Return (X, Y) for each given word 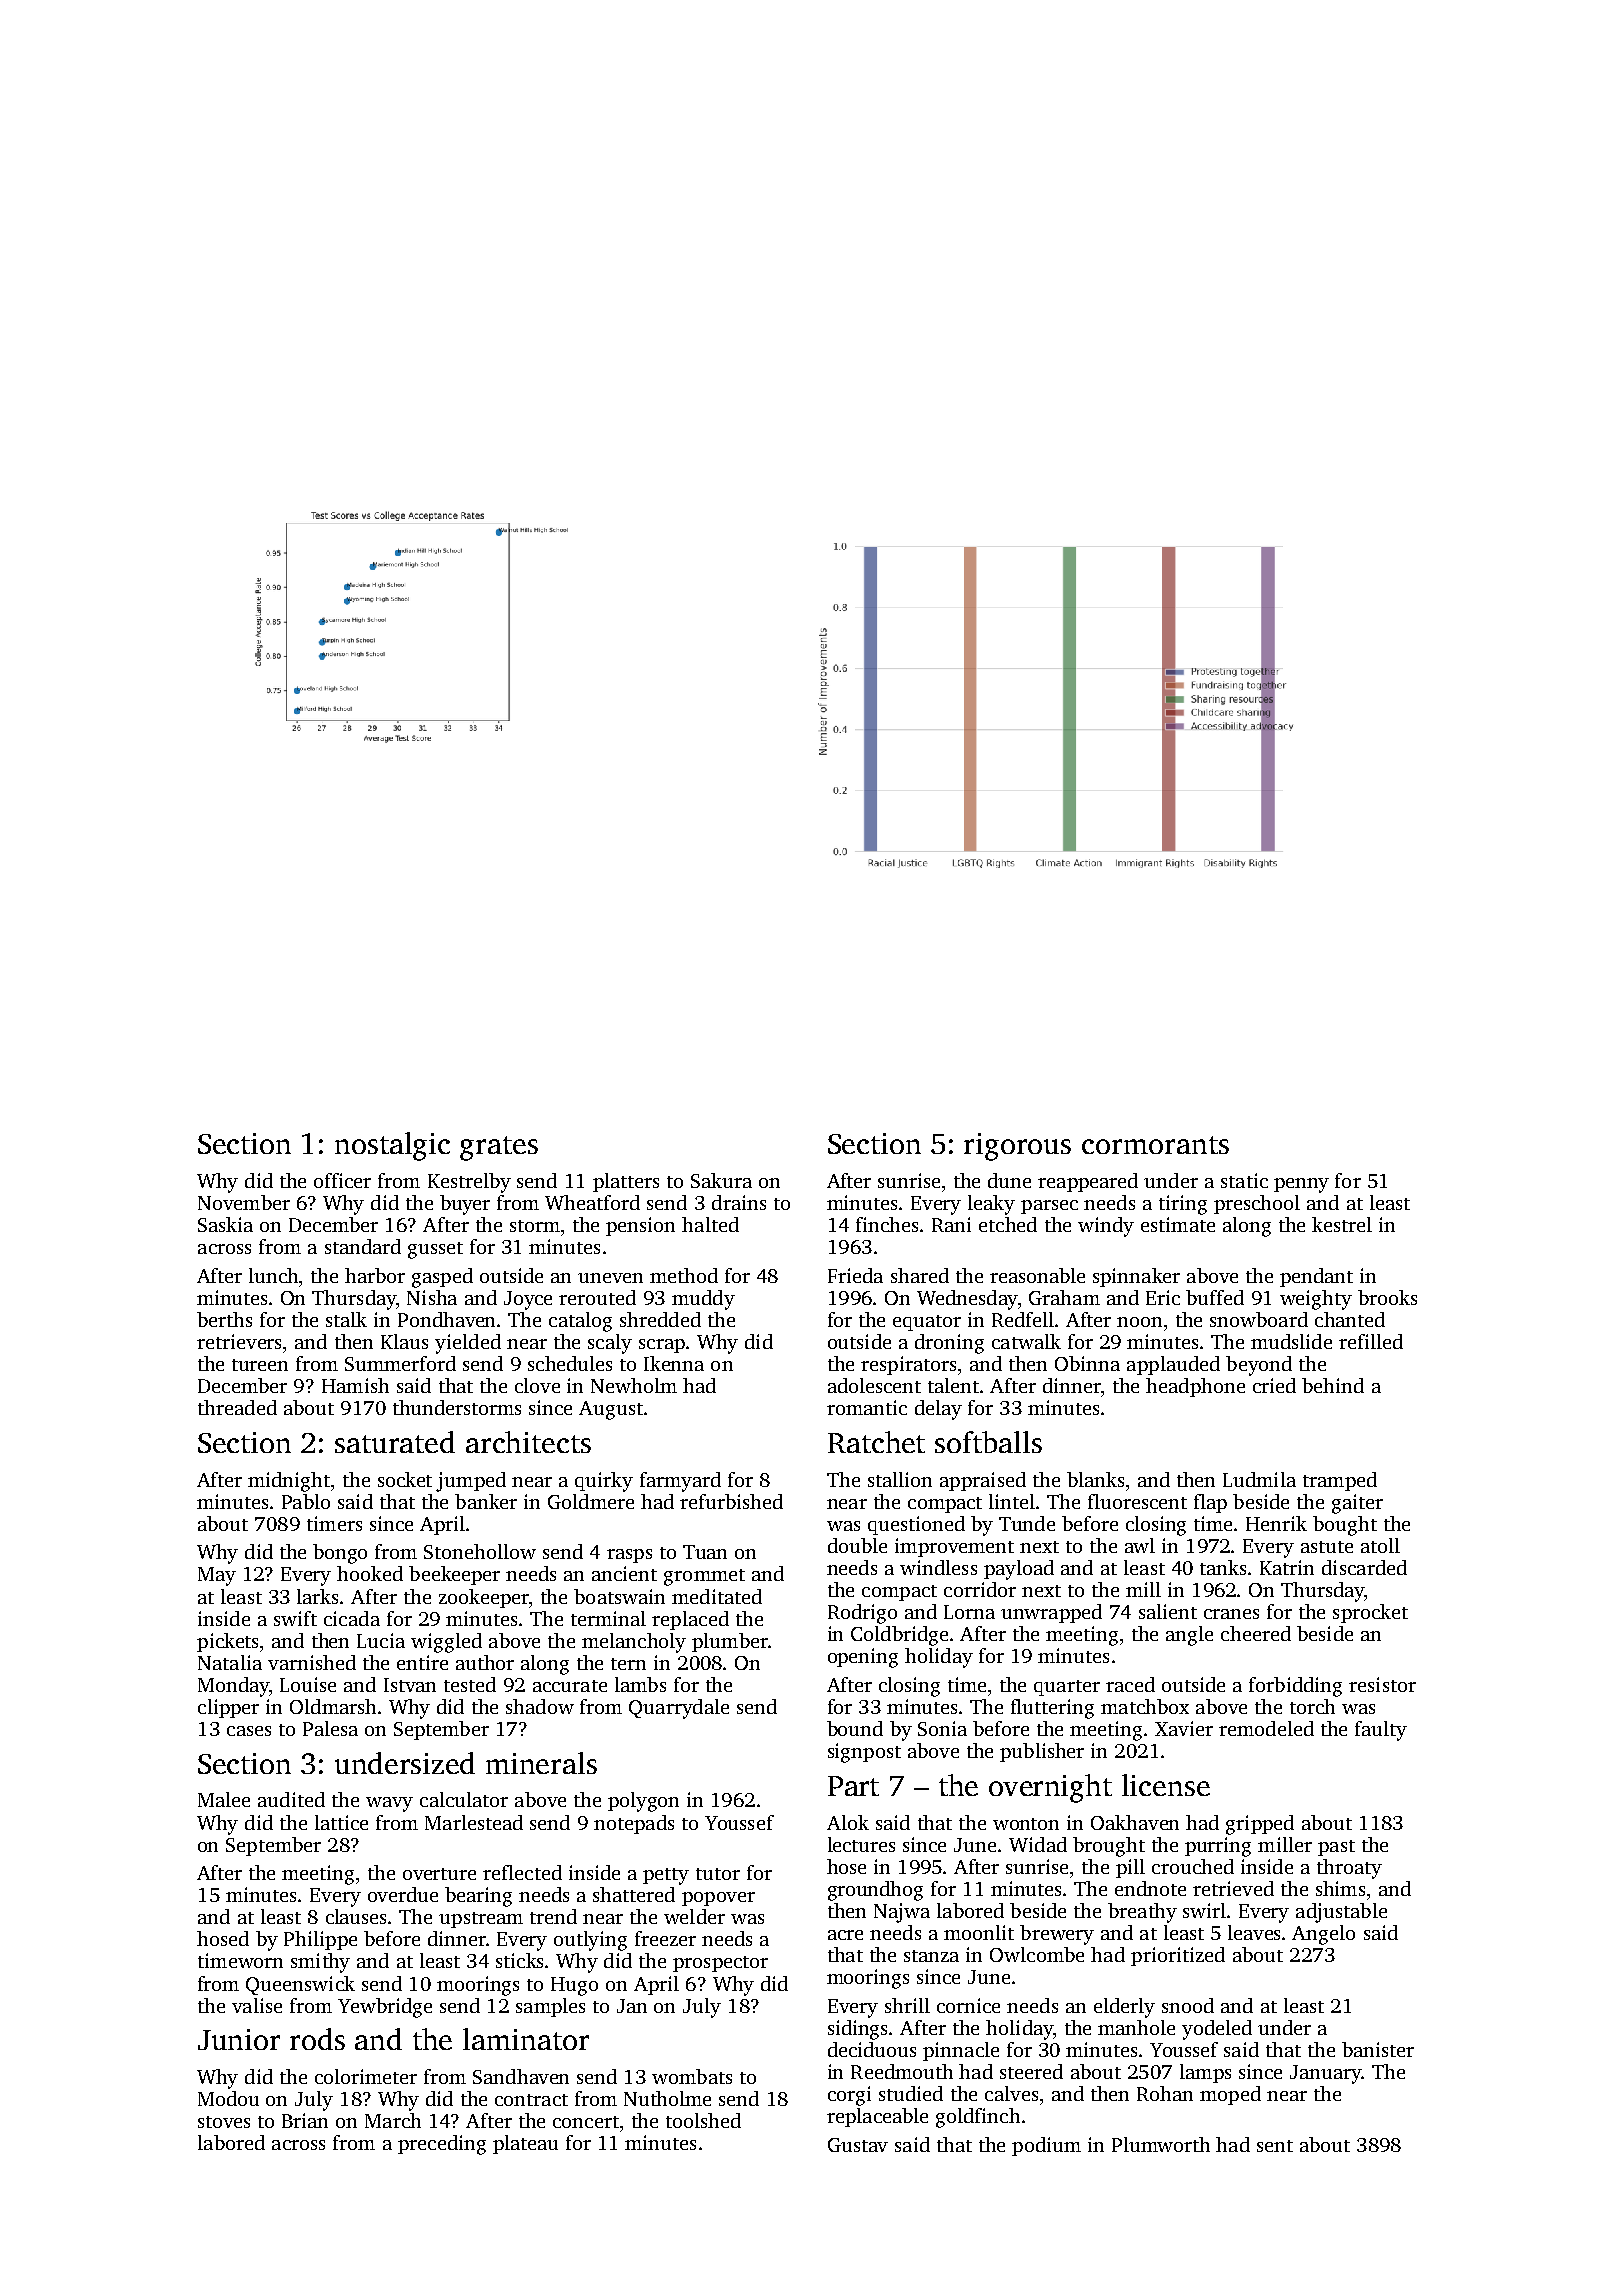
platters (626, 1182)
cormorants (1155, 1145)
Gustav (858, 2145)
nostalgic (392, 1146)
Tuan (705, 1552)
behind (1333, 1385)
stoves (224, 2122)
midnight (289, 1482)
